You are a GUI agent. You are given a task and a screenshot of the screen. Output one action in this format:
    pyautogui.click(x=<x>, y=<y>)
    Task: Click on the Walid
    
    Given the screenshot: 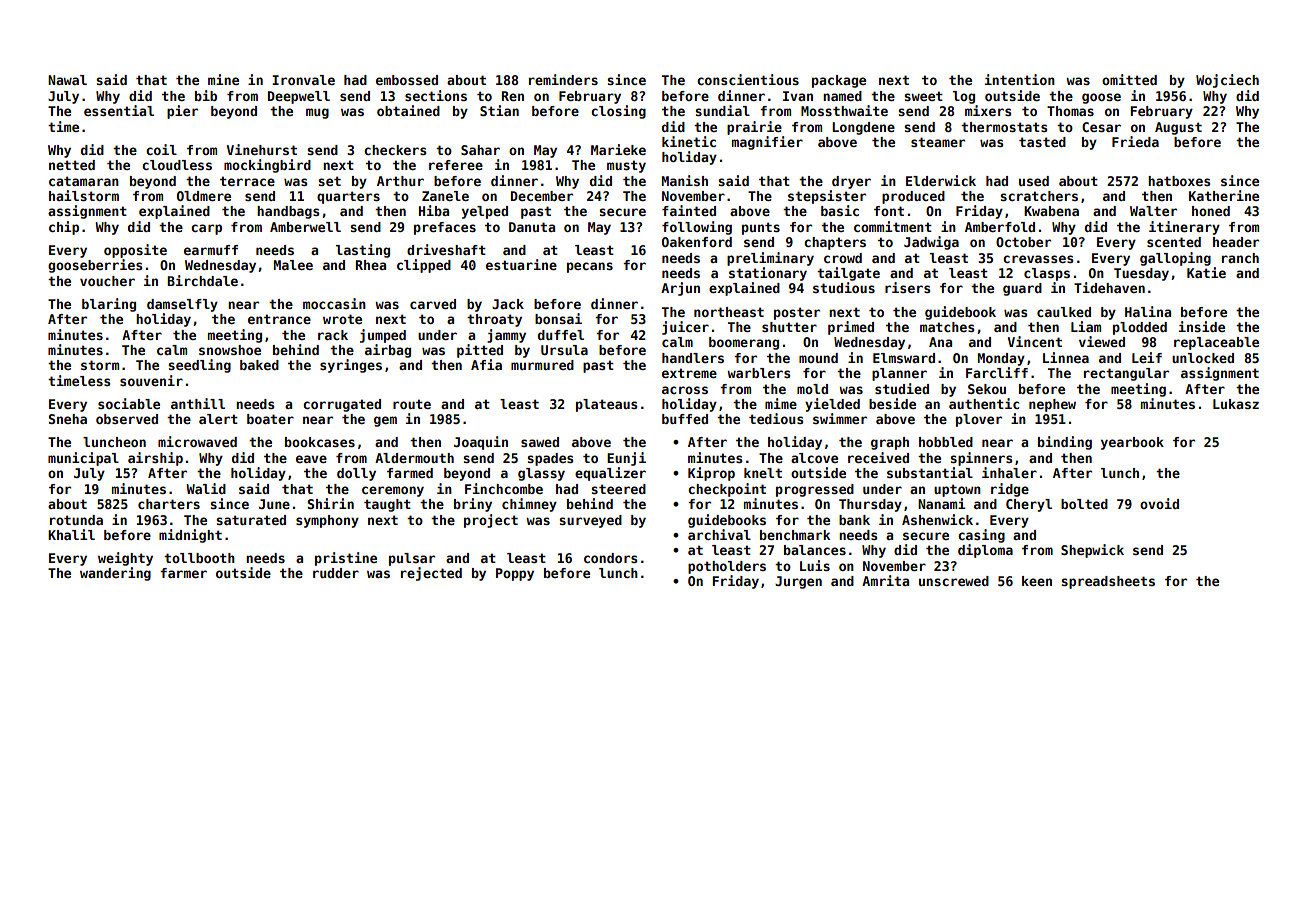 What is the action you would take?
    pyautogui.click(x=206, y=488)
